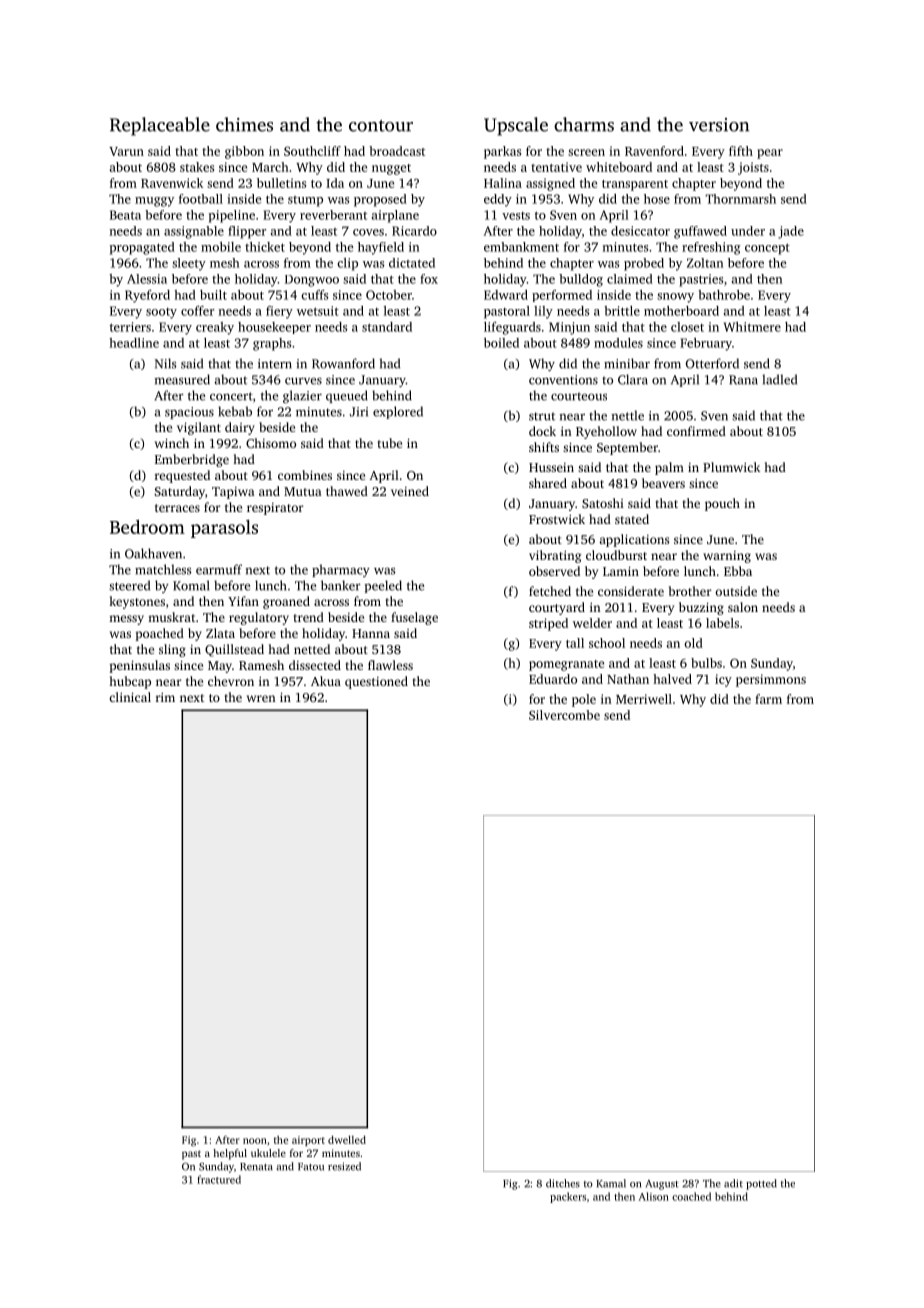 Image resolution: width=924 pixels, height=1308 pixels. What do you see at coordinates (130, 697) in the screenshot?
I see `clinical` at bounding box center [130, 697].
